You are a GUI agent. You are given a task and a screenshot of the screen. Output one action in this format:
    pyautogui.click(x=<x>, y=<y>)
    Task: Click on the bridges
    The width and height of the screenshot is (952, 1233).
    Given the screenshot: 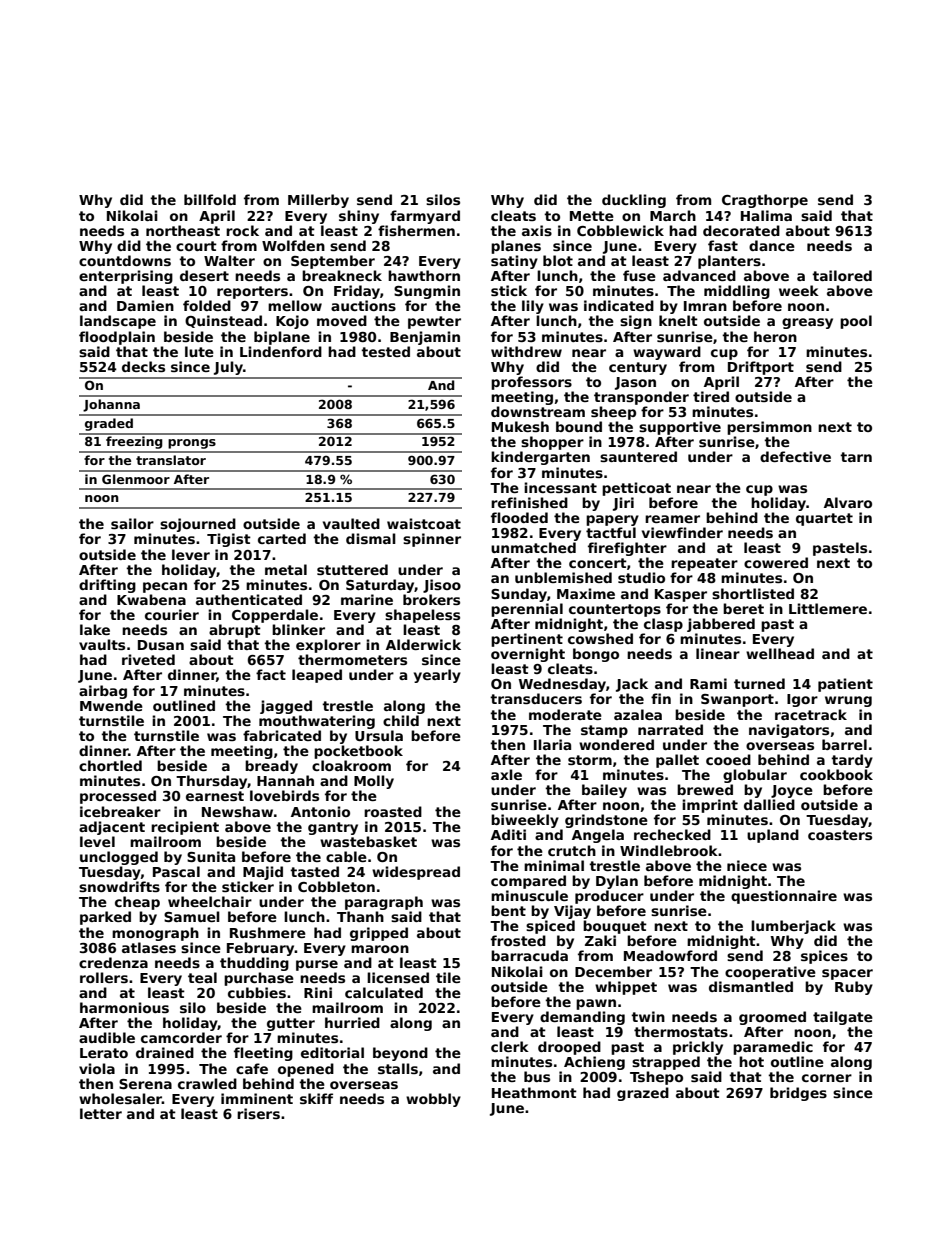 What is the action you would take?
    pyautogui.click(x=798, y=1094)
